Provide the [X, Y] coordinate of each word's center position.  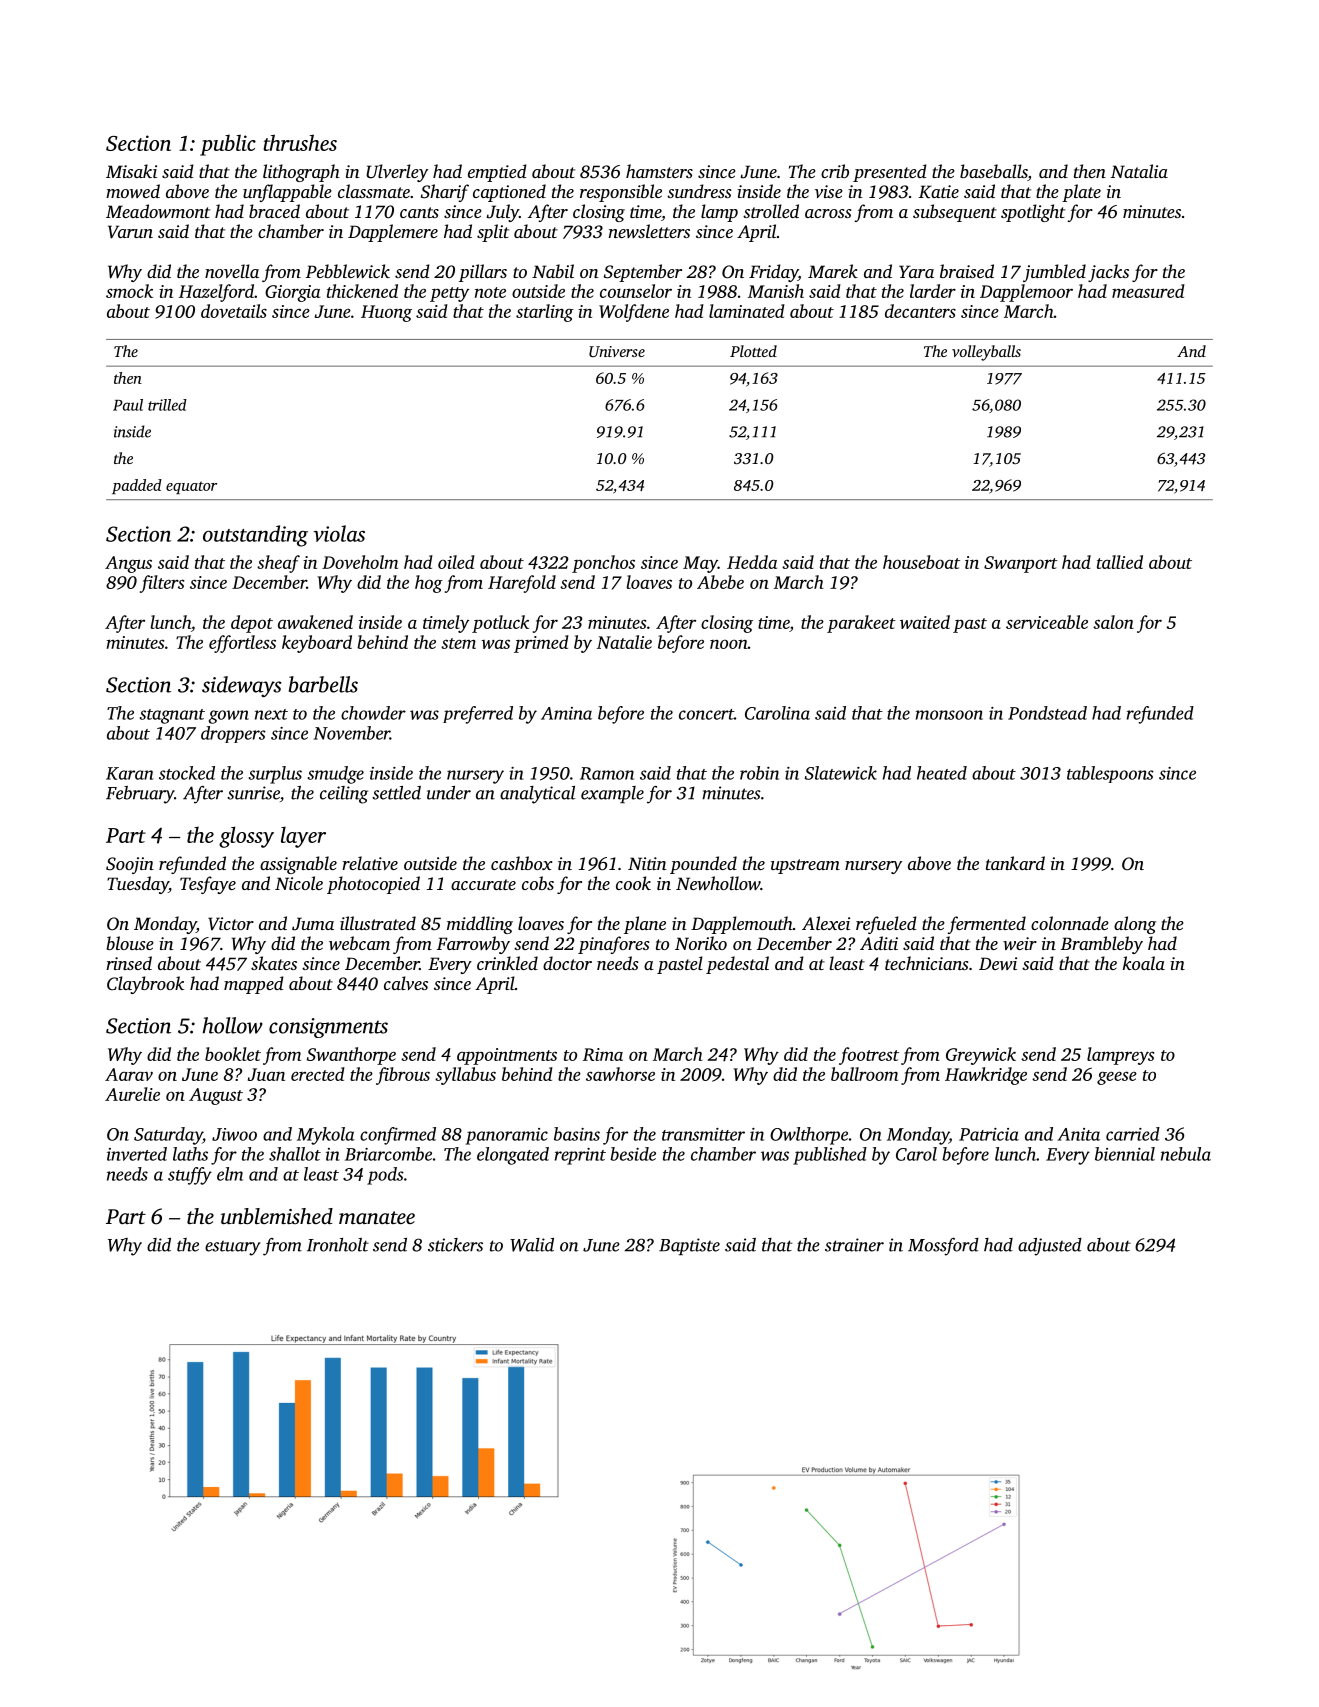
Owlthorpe [809, 1136]
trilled [167, 405]
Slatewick [841, 773]
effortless [242, 644]
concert [706, 714]
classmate [374, 191]
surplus [275, 775]
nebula [1186, 1154]
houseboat [921, 562]
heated [942, 773]
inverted [137, 1154]
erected [318, 1074]
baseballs [994, 172]
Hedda [752, 562]
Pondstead [1047, 713]
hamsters [659, 171]
